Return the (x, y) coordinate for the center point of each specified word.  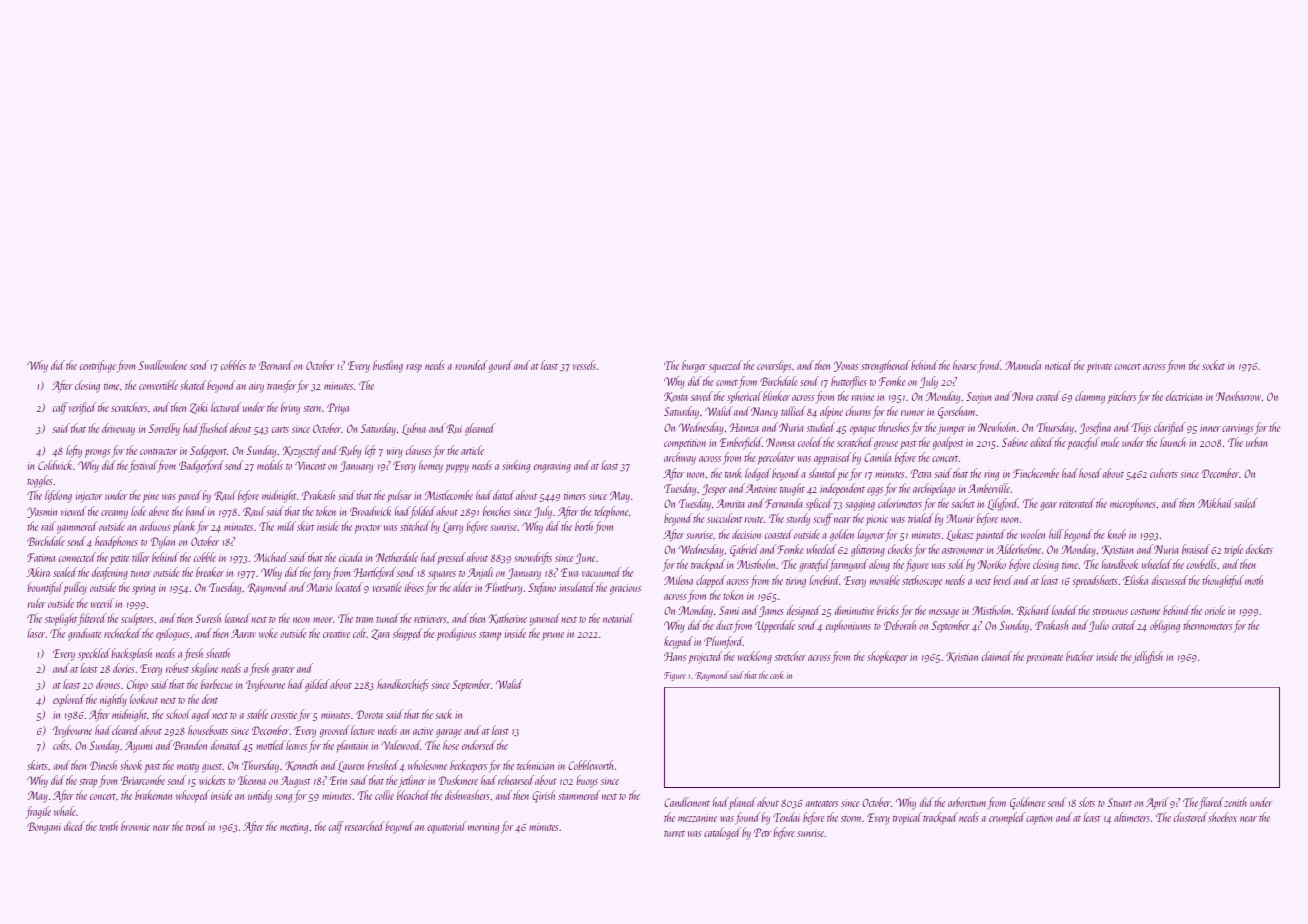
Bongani (44, 828)
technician (535, 765)
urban (1256, 442)
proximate (1044, 658)
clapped (711, 581)
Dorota (369, 714)
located (349, 587)
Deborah (900, 625)
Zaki (199, 408)
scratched (855, 442)
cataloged (722, 833)
